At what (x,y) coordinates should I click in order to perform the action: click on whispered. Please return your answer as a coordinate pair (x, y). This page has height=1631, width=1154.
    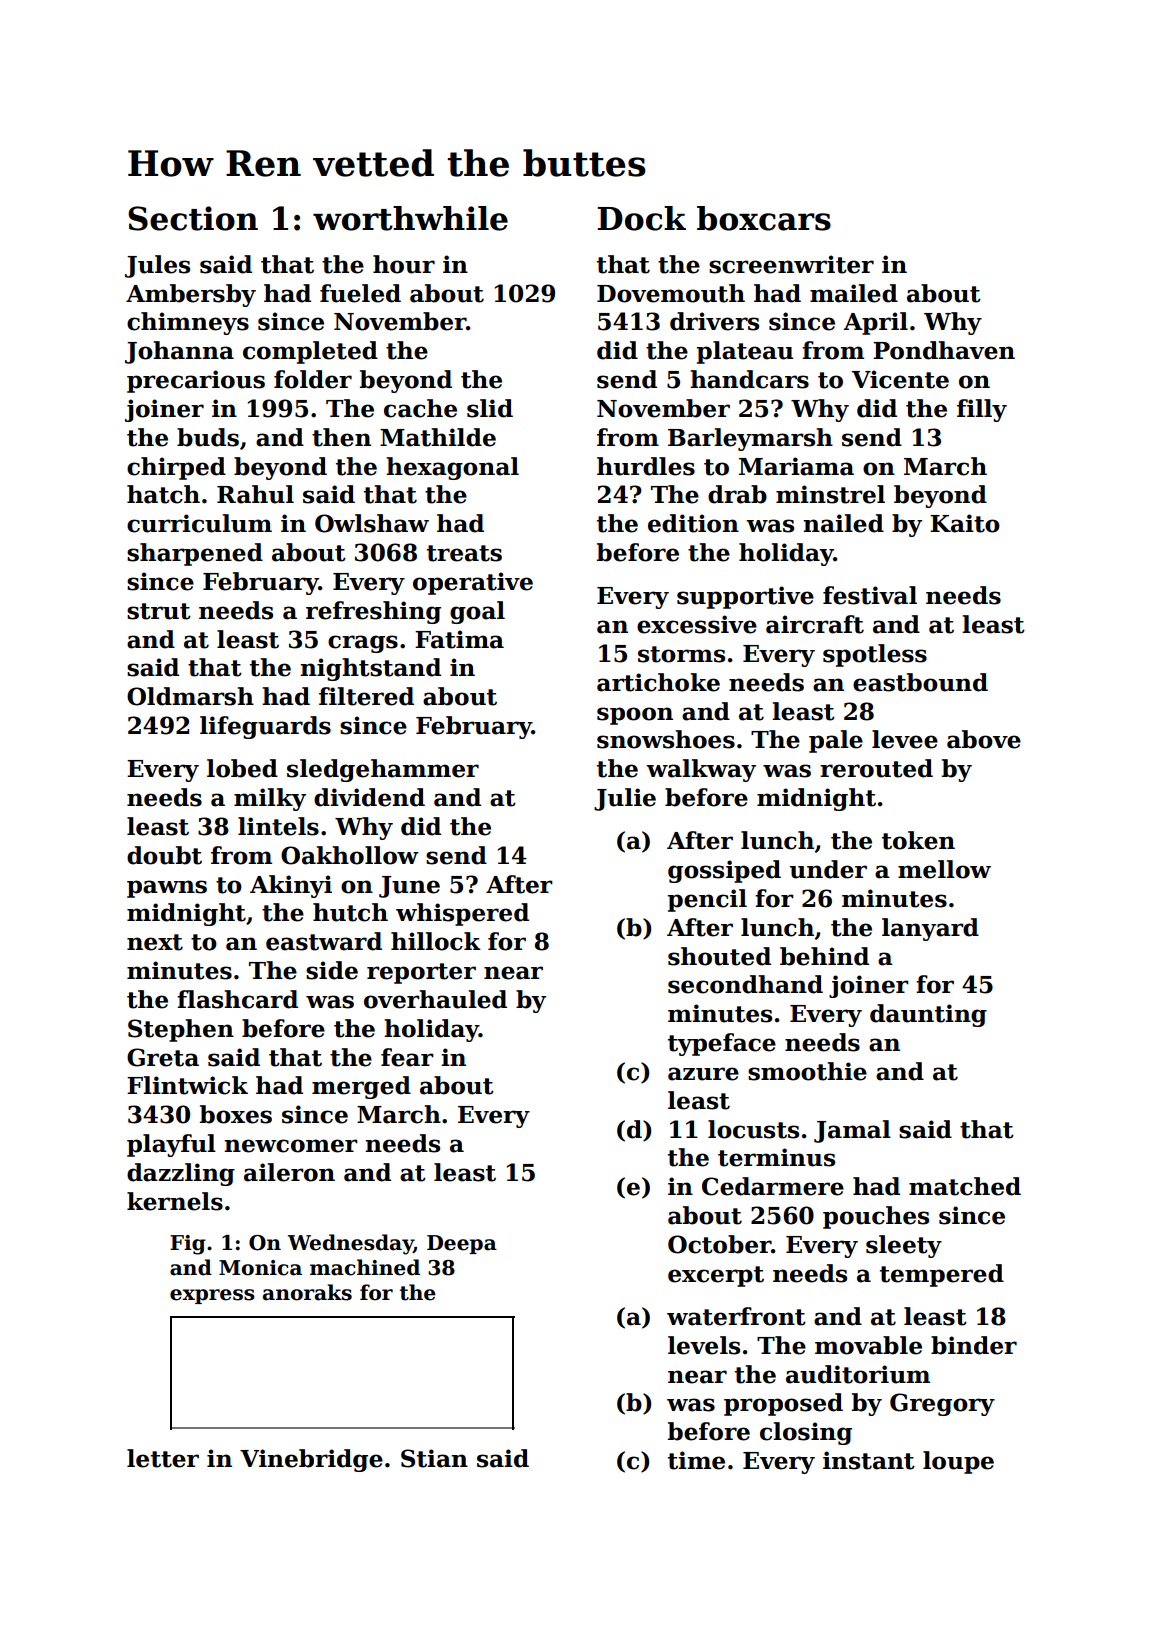
    Looking at the image, I should click on (462, 914).
